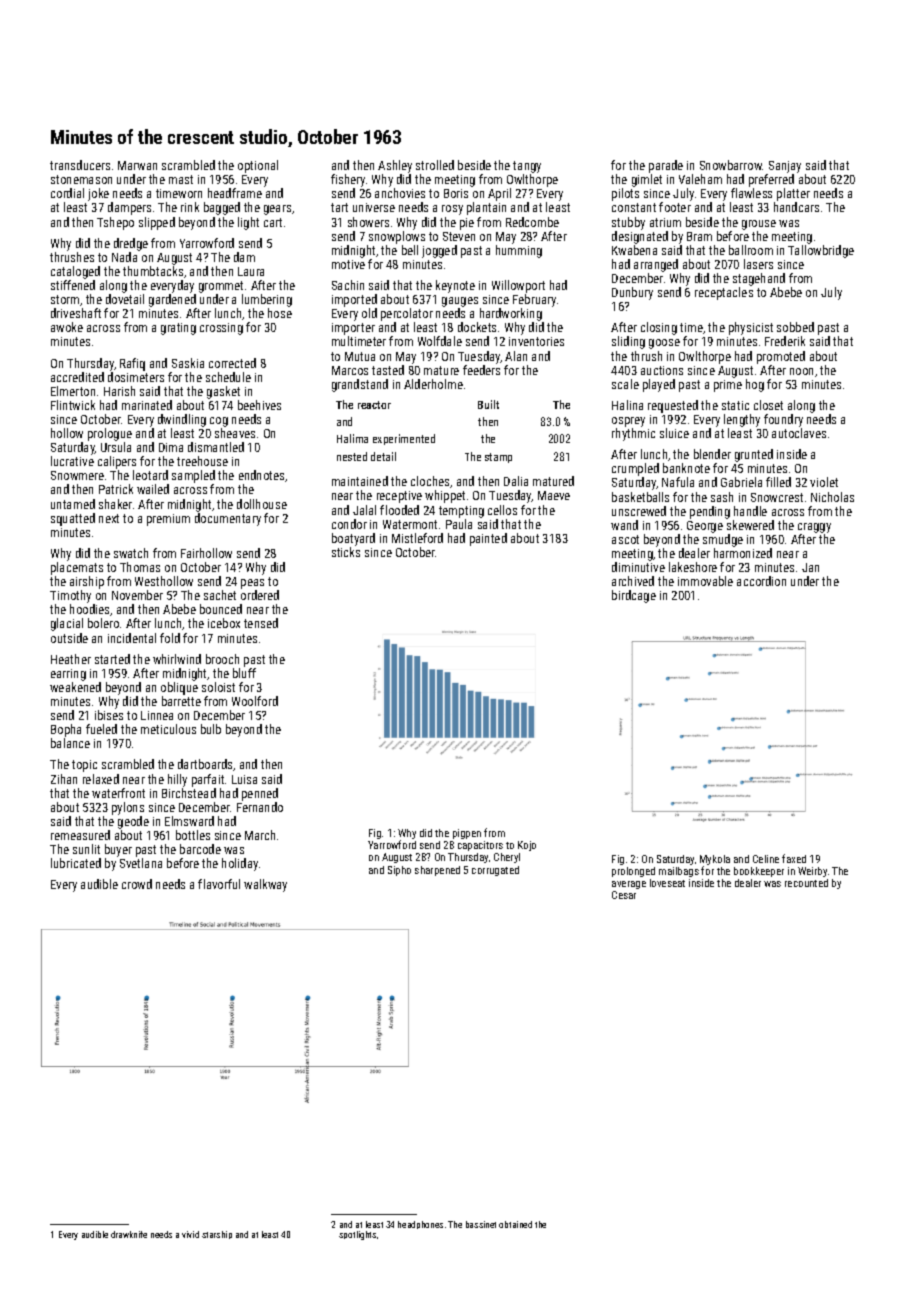  What do you see at coordinates (153, 271) in the page?
I see `thumbtacks` at bounding box center [153, 271].
